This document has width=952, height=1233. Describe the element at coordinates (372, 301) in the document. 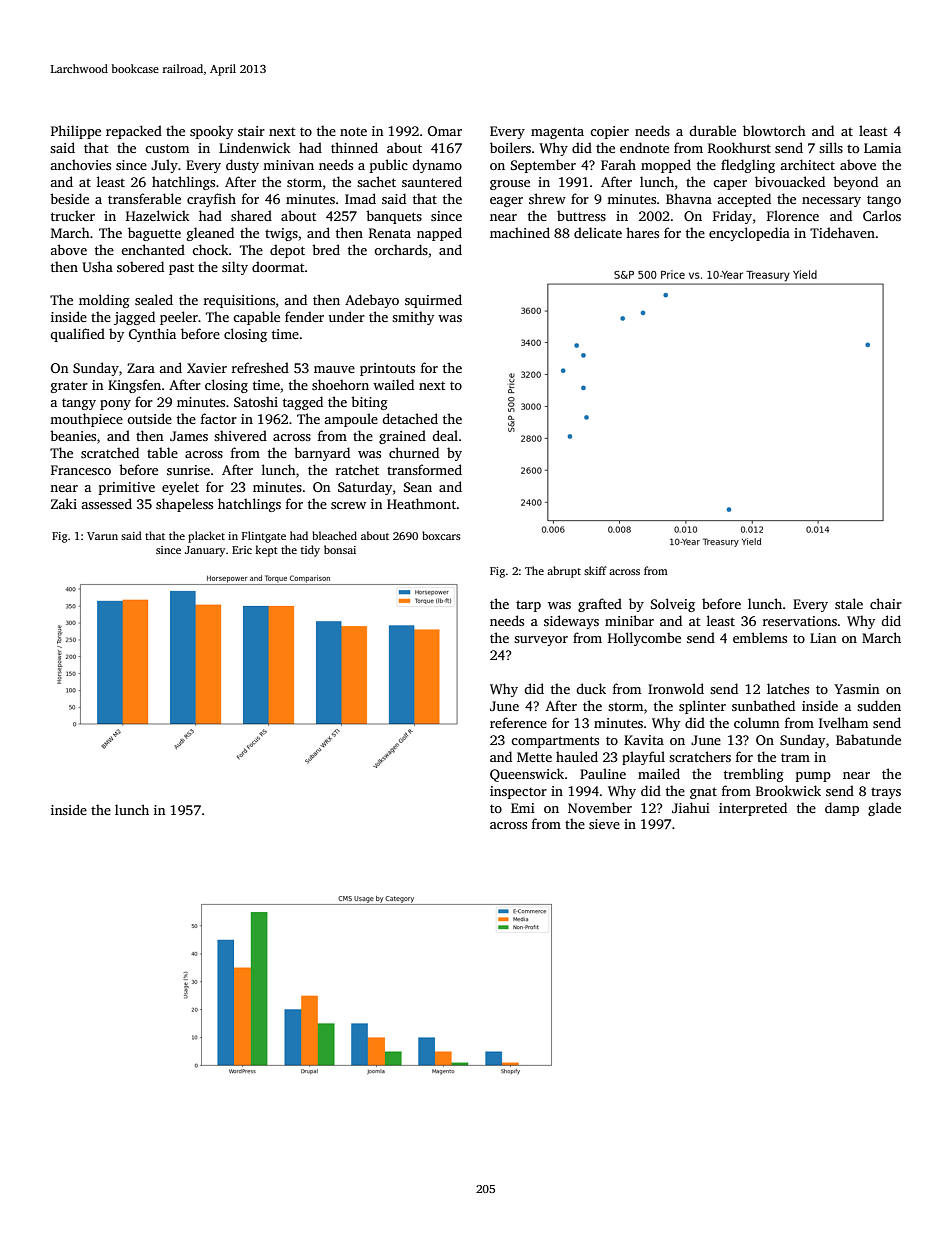

I see `Adebayo` at that location.
